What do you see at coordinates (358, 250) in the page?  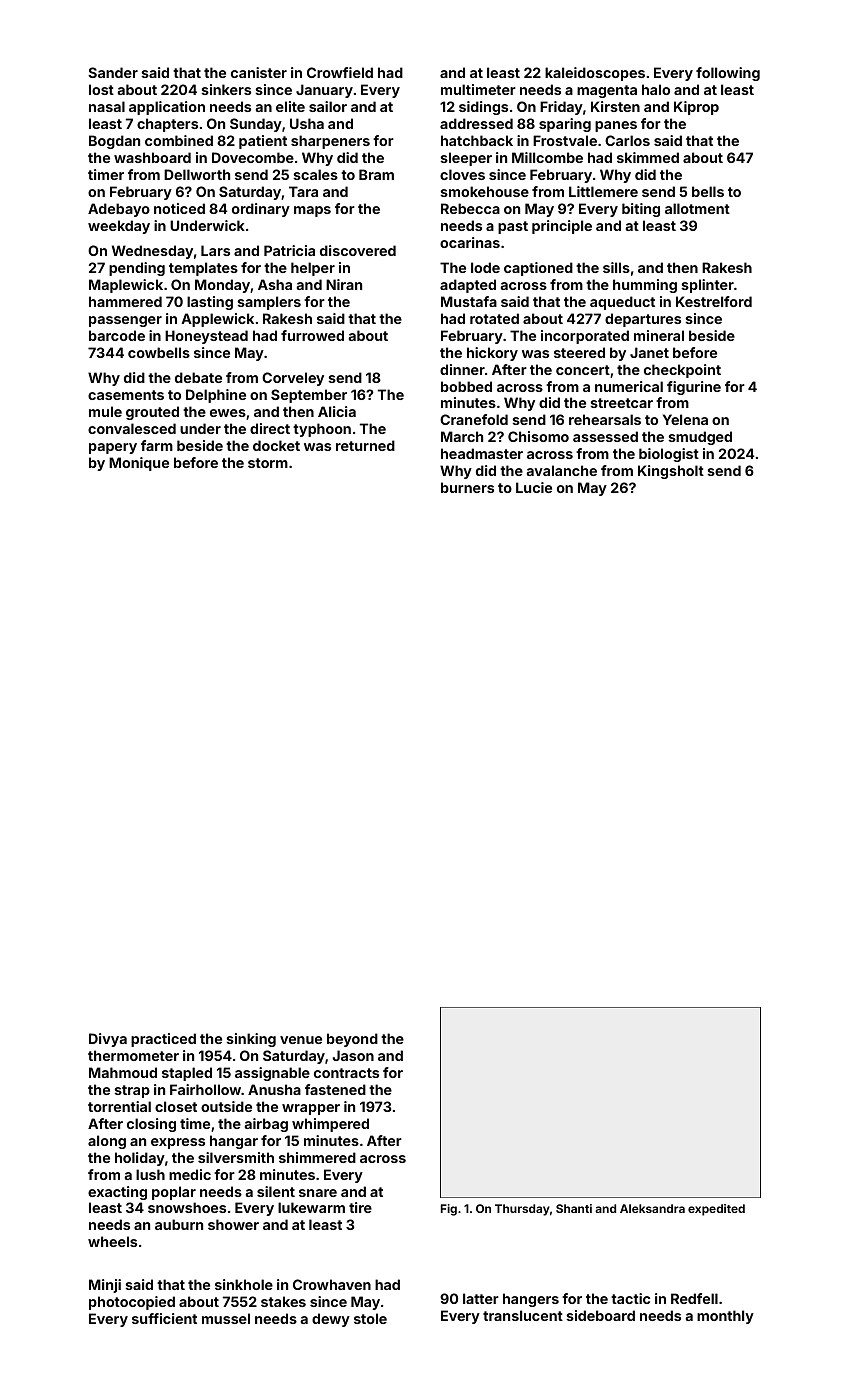 I see `discovered` at bounding box center [358, 250].
